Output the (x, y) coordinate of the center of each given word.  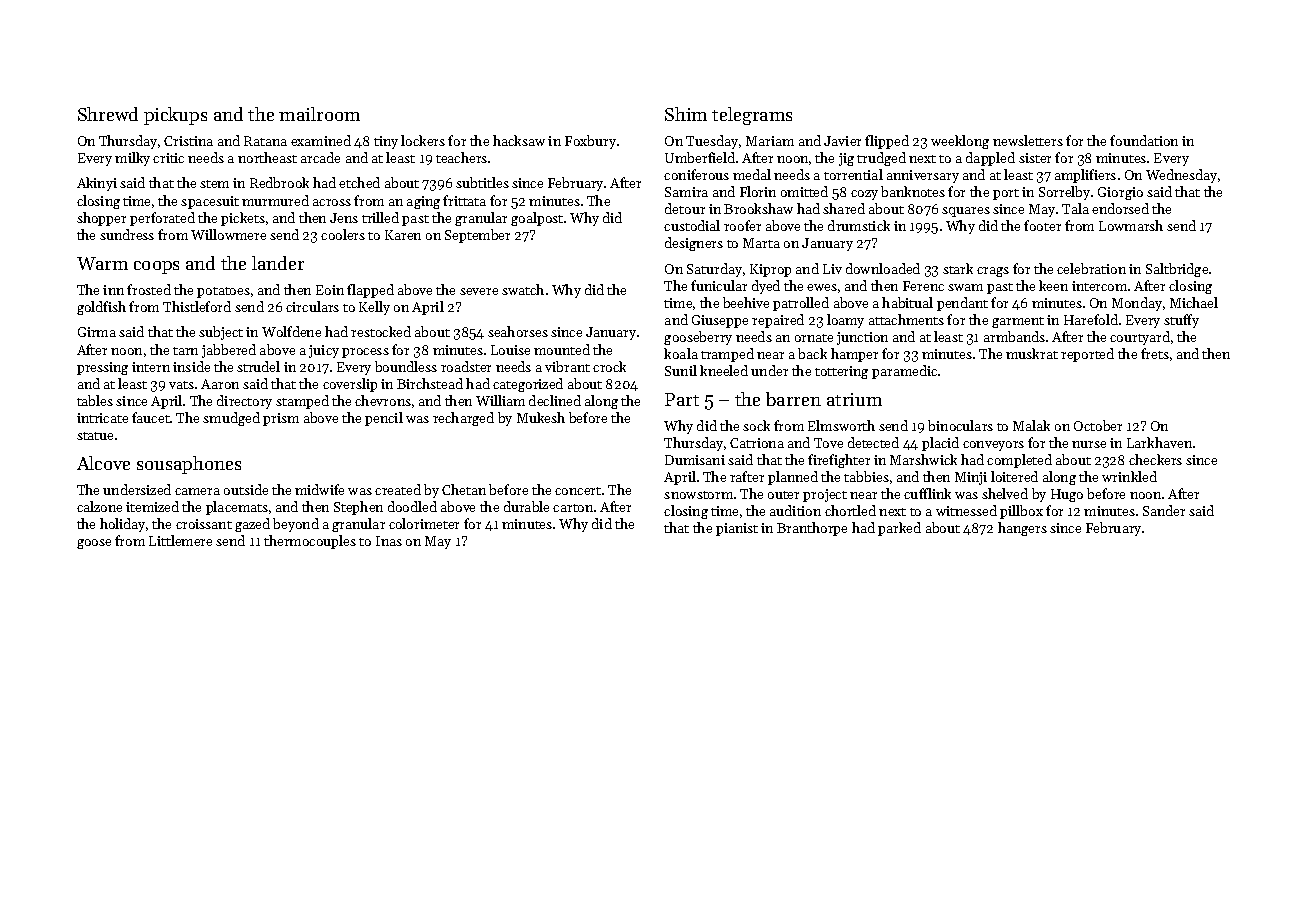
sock (756, 425)
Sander (1164, 510)
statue (95, 436)
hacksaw (519, 140)
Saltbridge (1177, 270)
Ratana (265, 141)
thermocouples (310, 542)
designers (694, 244)
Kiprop (770, 270)
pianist (737, 529)
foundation (1144, 140)
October (1098, 425)
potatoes (223, 292)
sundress (127, 234)
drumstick (859, 225)
